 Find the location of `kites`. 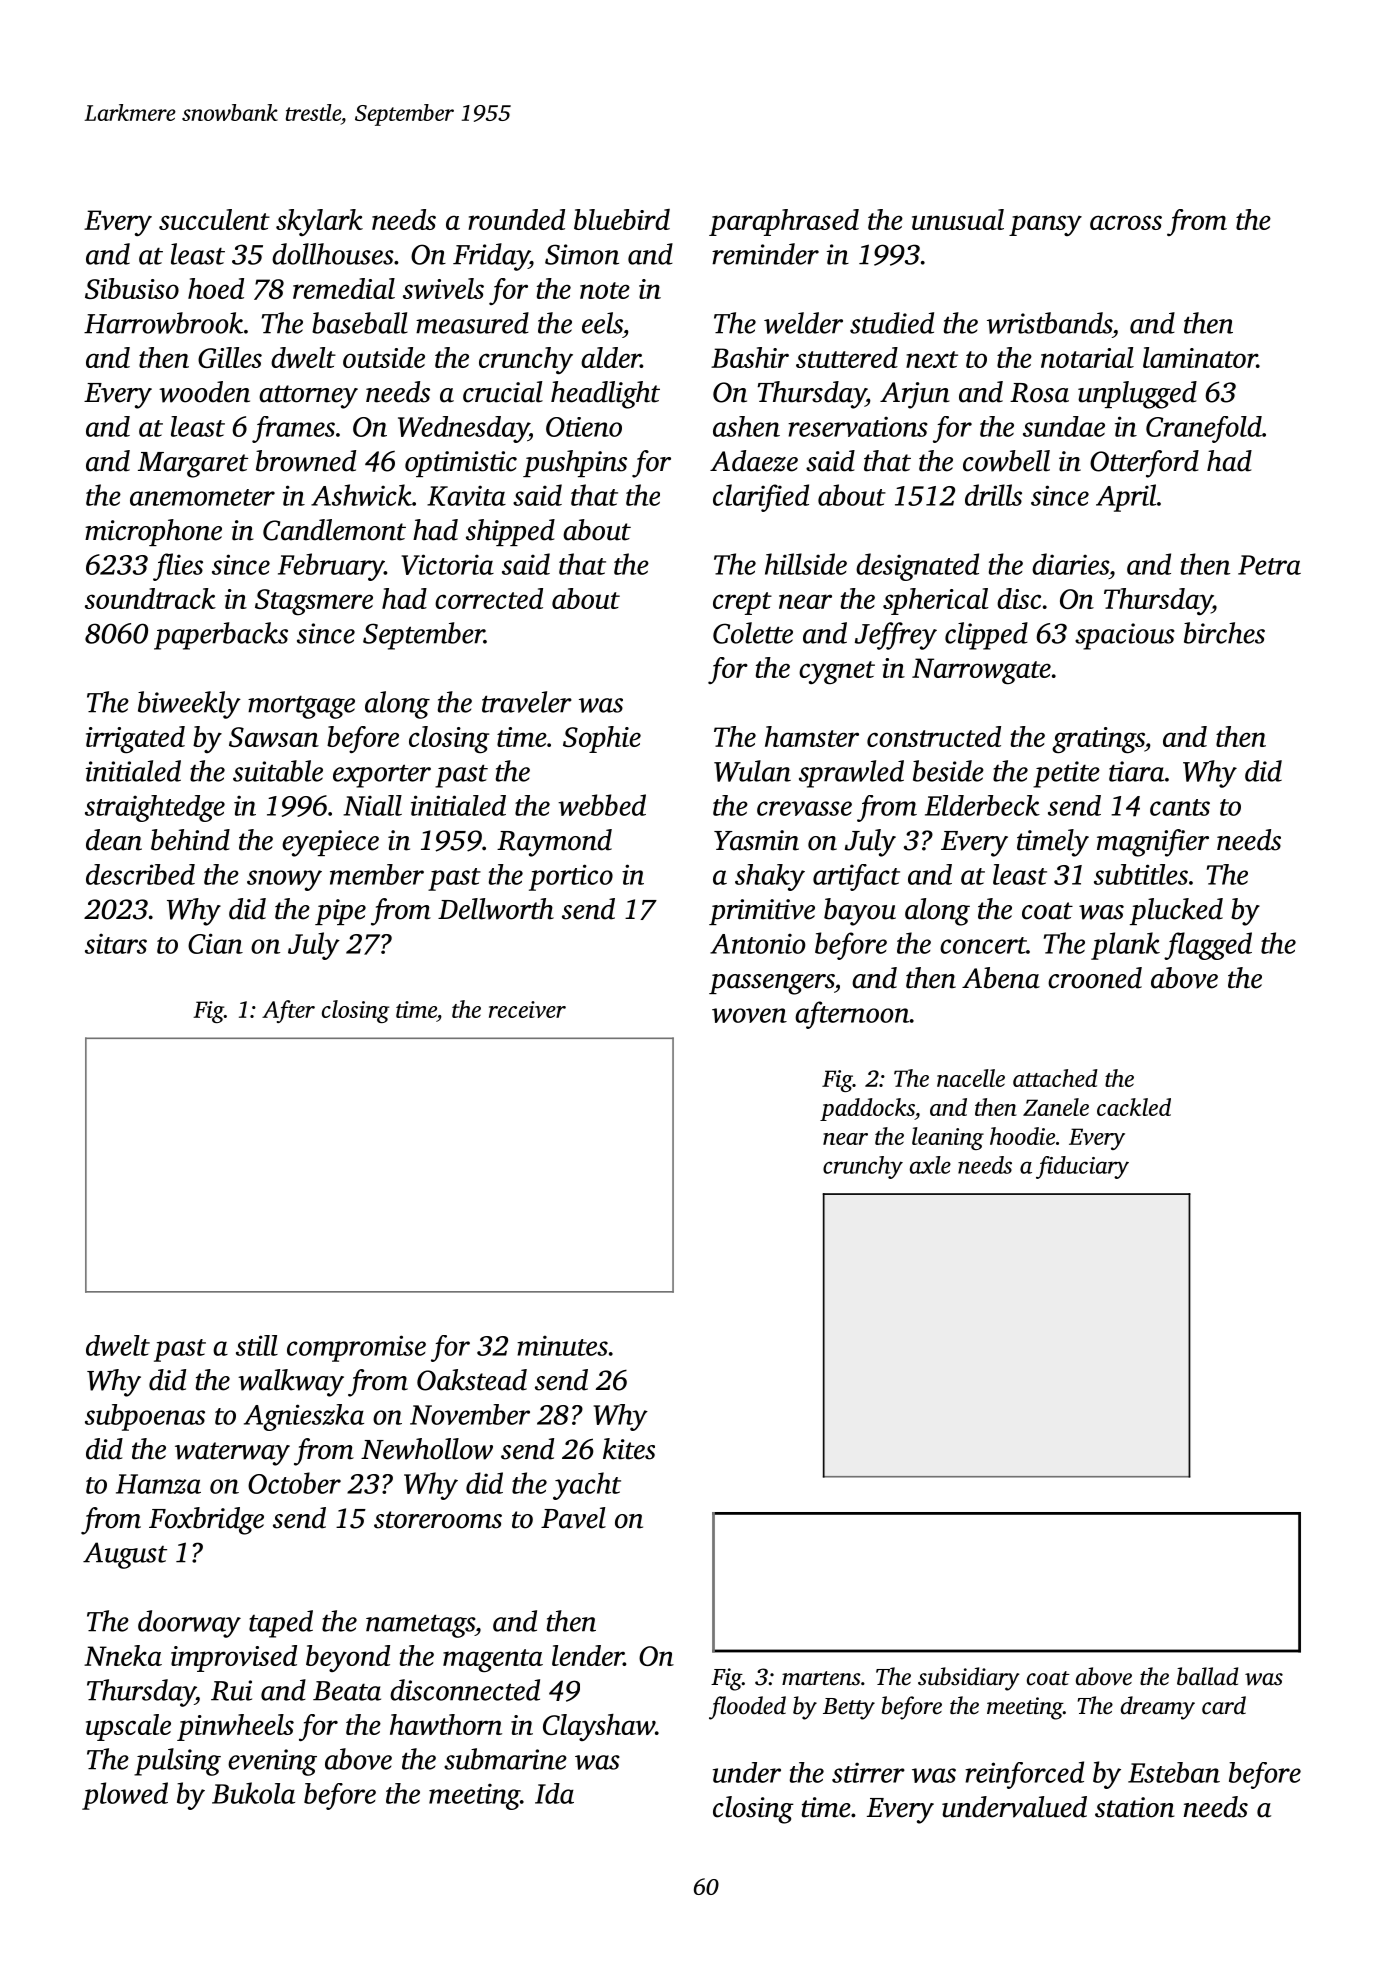

kites is located at coordinates (629, 1449).
